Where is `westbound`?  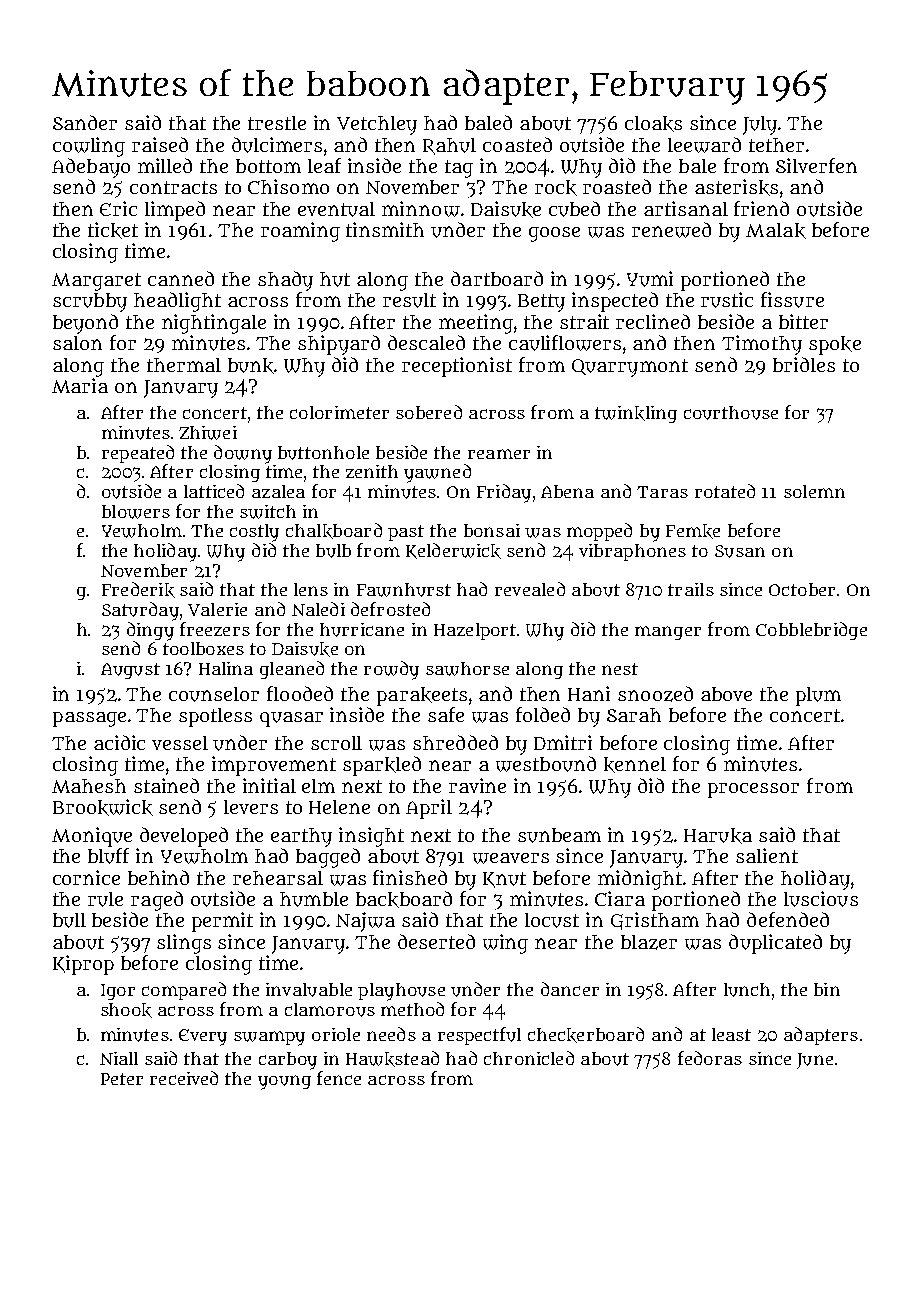 westbound is located at coordinates (546, 764).
